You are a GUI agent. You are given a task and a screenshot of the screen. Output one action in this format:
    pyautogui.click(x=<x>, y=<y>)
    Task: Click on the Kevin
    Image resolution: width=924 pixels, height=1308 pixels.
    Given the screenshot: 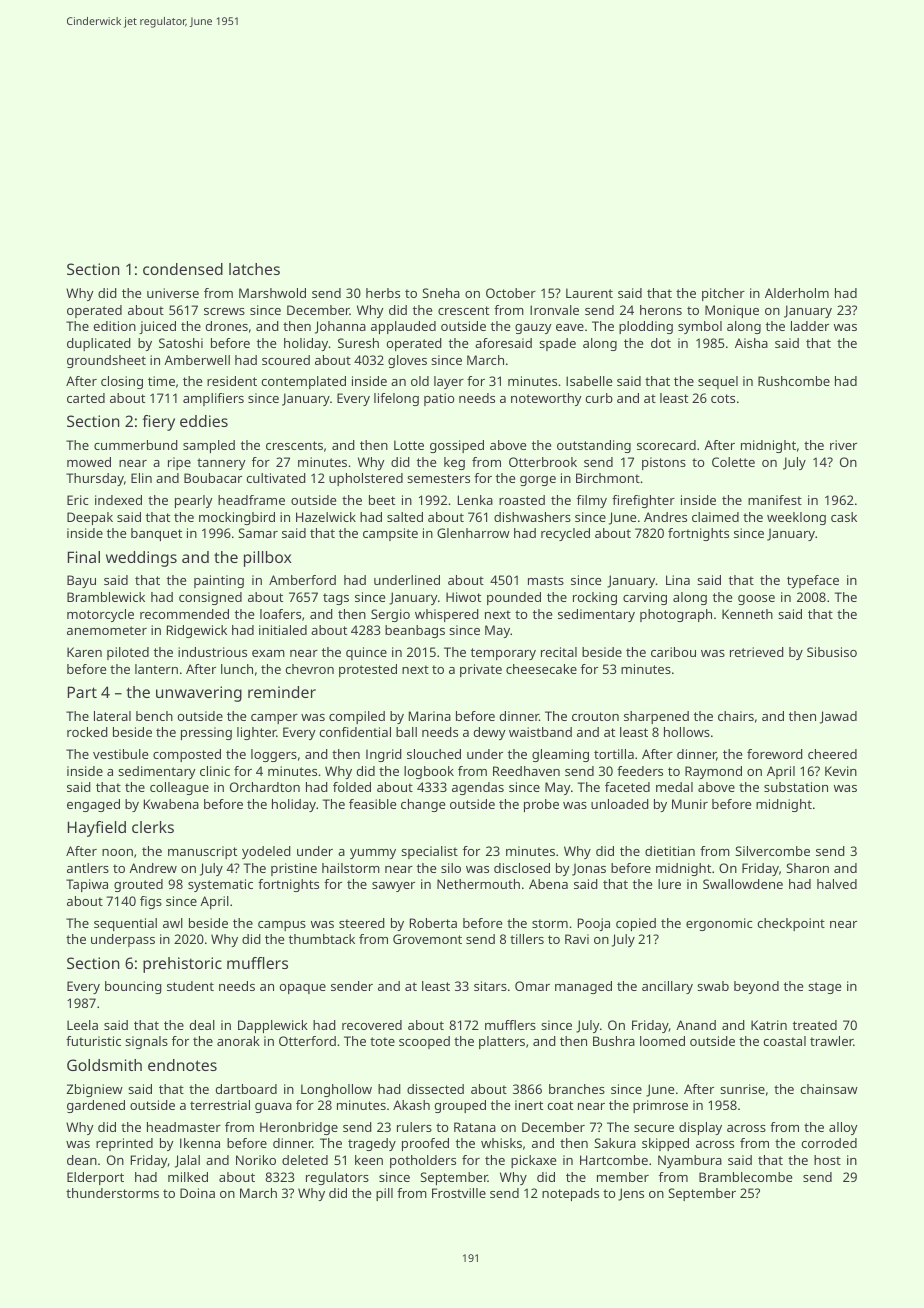 What is the action you would take?
    pyautogui.click(x=841, y=771)
